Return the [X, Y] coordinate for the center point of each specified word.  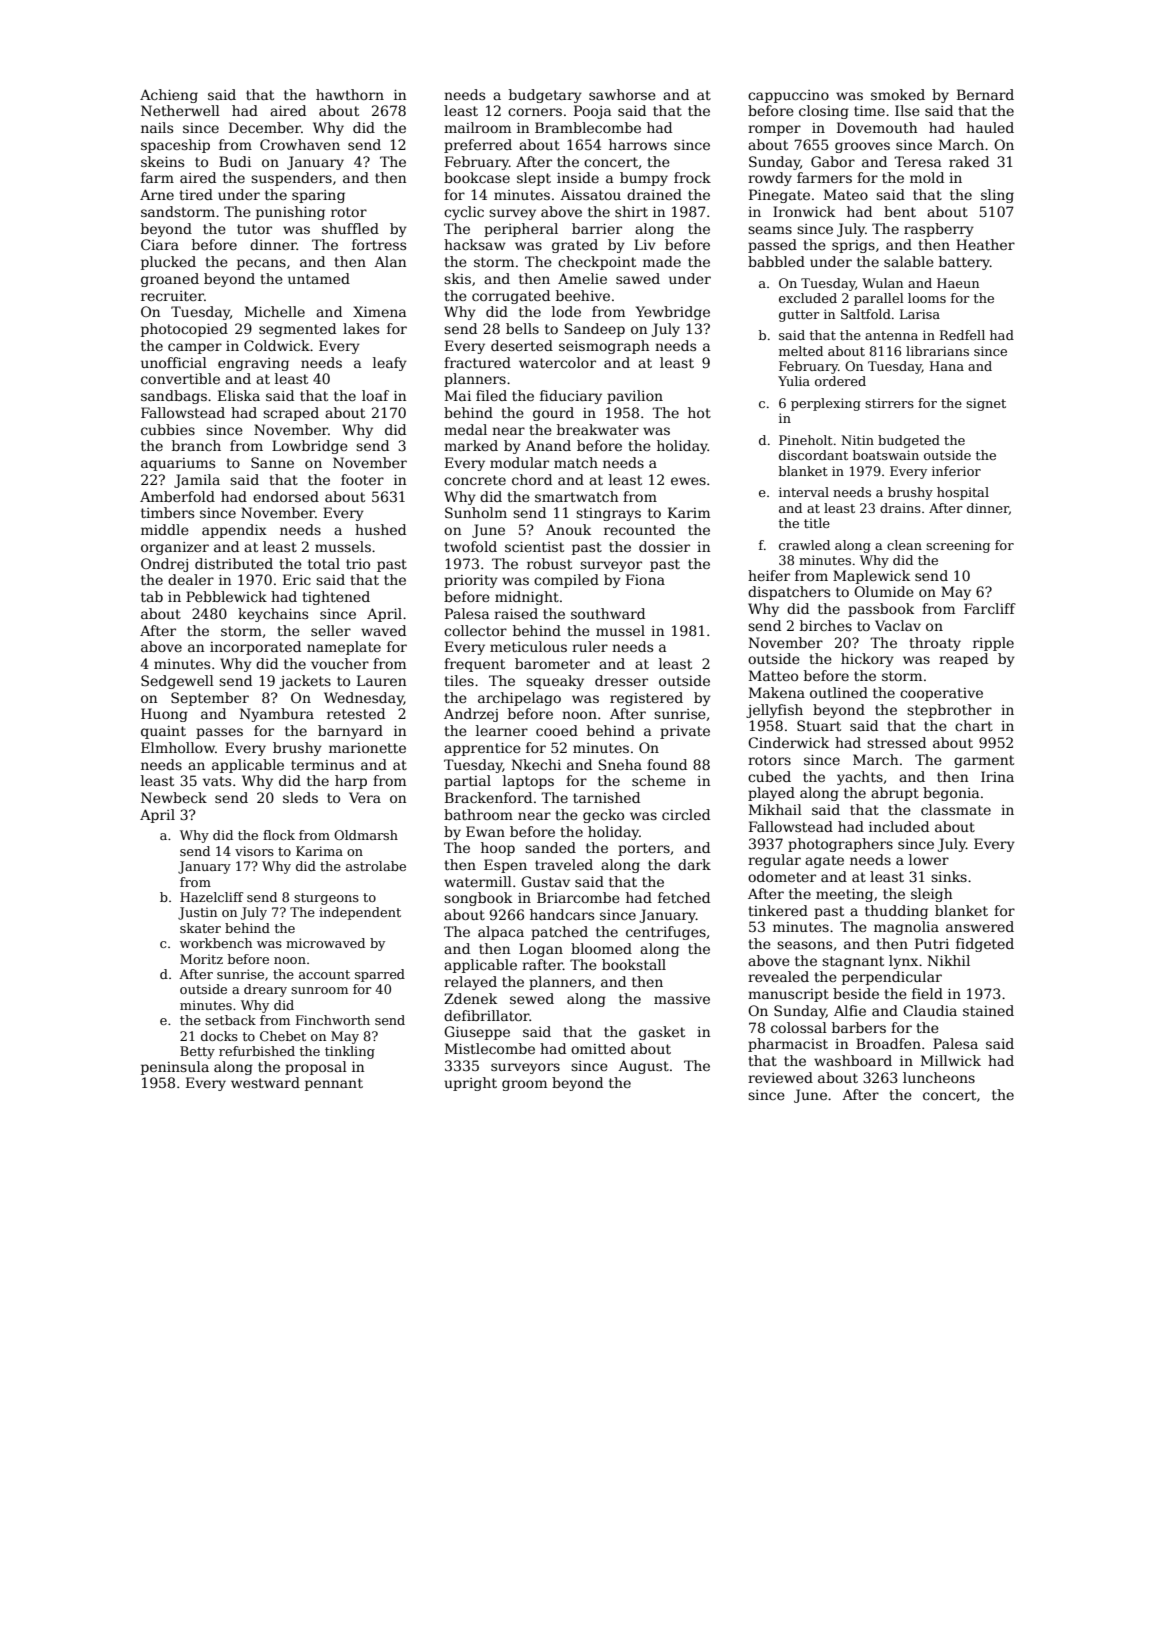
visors [254, 851]
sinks [949, 876]
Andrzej [471, 715]
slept [534, 179]
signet [986, 404]
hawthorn [350, 94]
